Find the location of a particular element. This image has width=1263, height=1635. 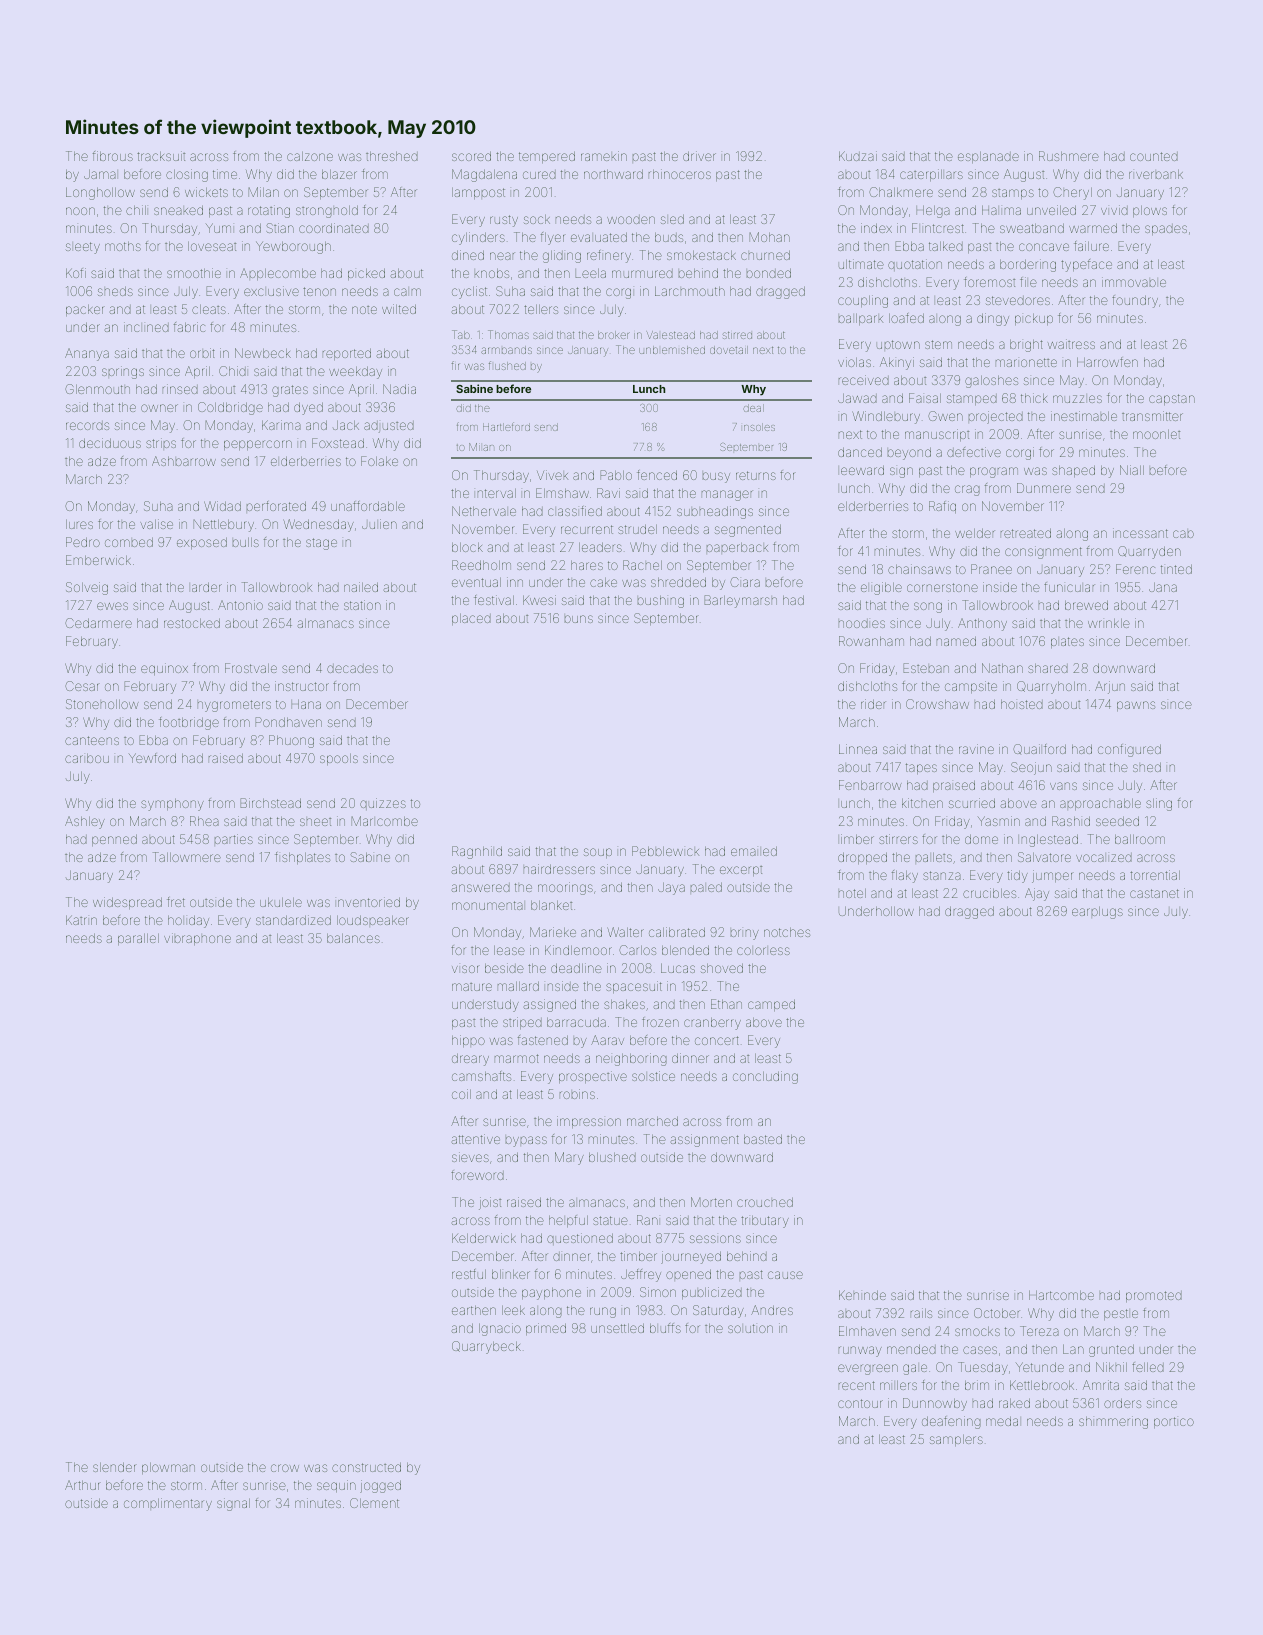

concluding is located at coordinates (765, 1077).
